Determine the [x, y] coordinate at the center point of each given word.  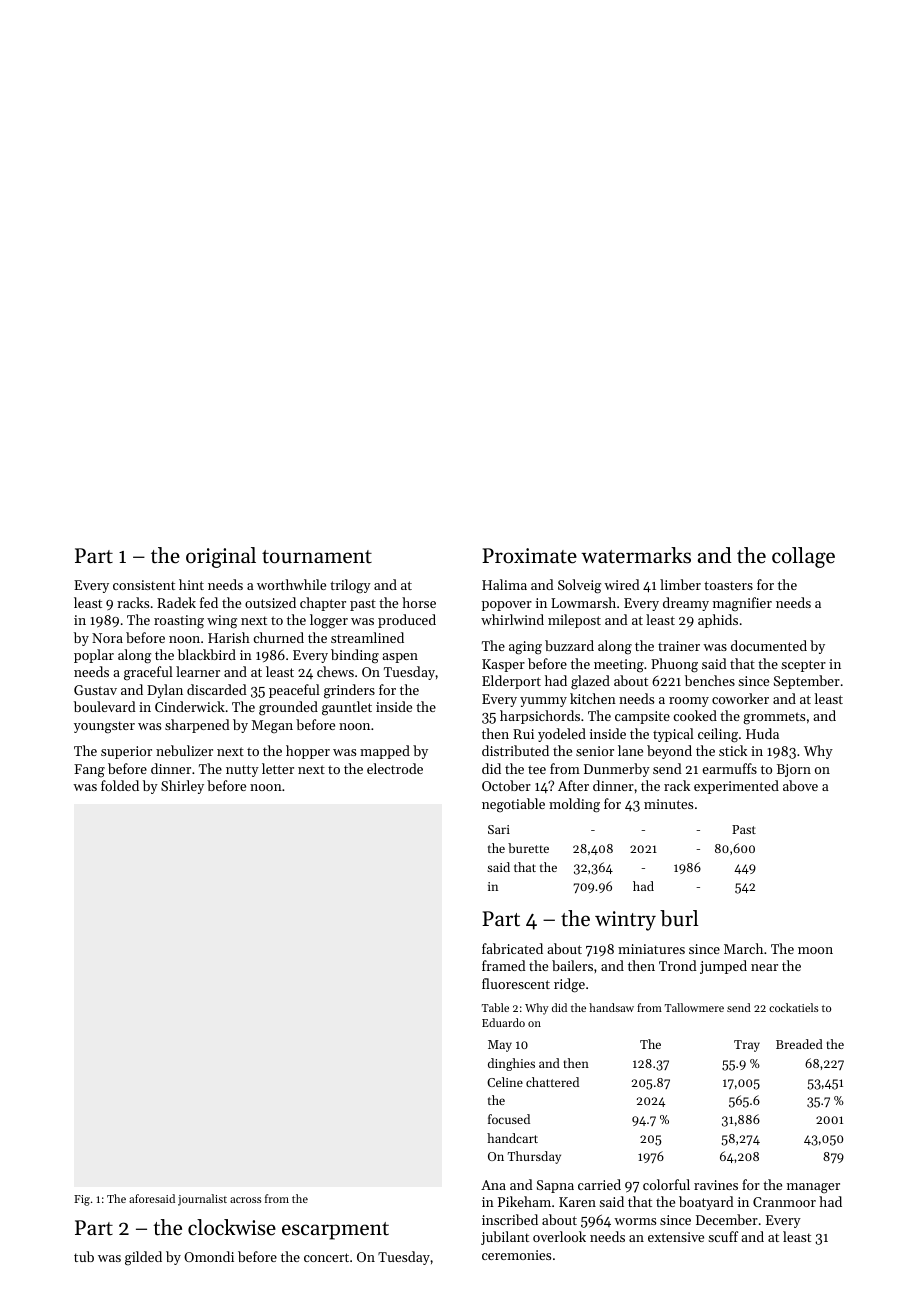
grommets [774, 718]
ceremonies [516, 1255]
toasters [728, 585]
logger [329, 621]
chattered [552, 1082]
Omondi [209, 1256]
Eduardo [503, 1022]
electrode [395, 768]
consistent [144, 585]
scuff [723, 1236]
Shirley [182, 787]
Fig [82, 1200]
